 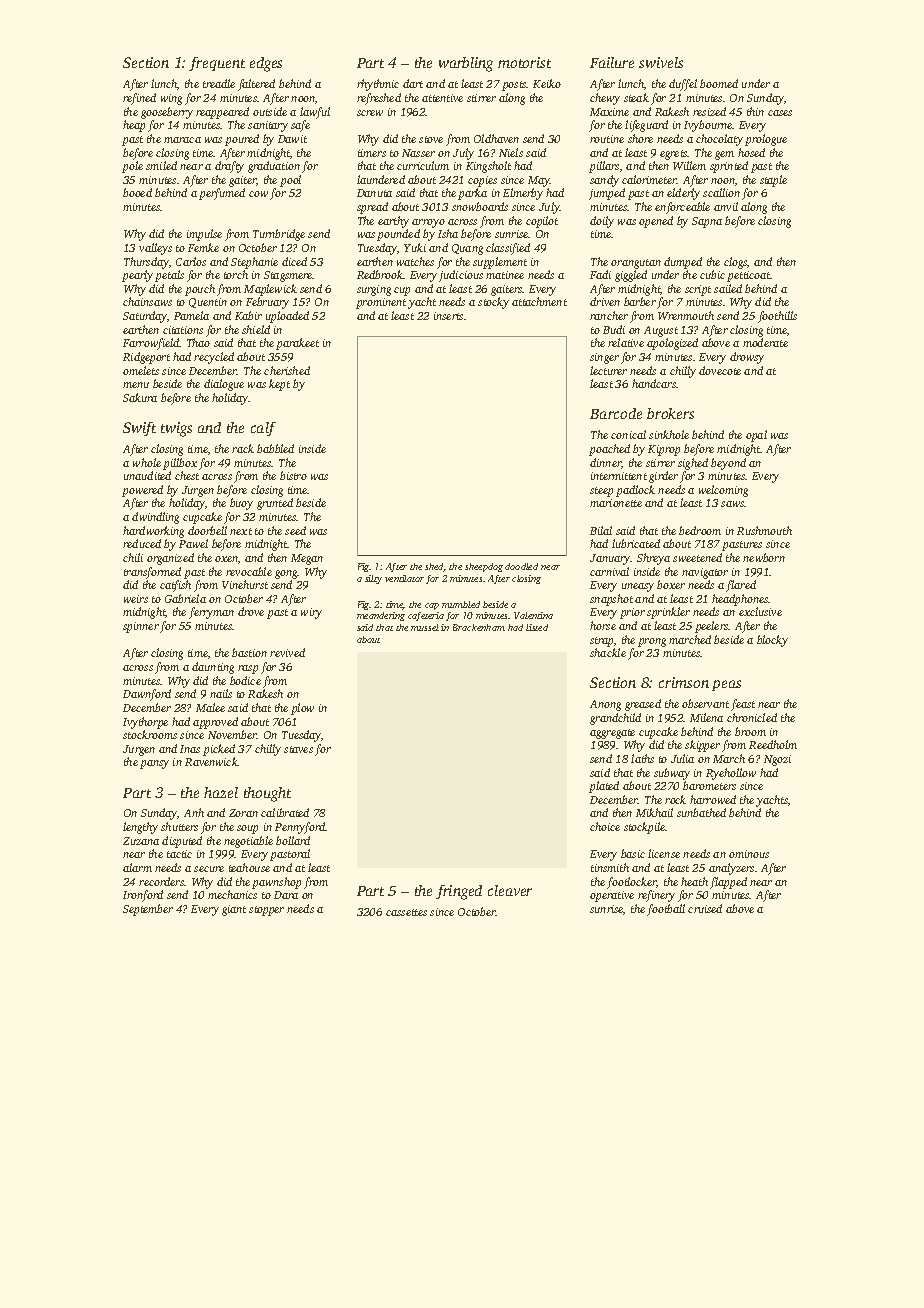 What do you see at coordinates (270, 111) in the screenshot?
I see `outside` at bounding box center [270, 111].
